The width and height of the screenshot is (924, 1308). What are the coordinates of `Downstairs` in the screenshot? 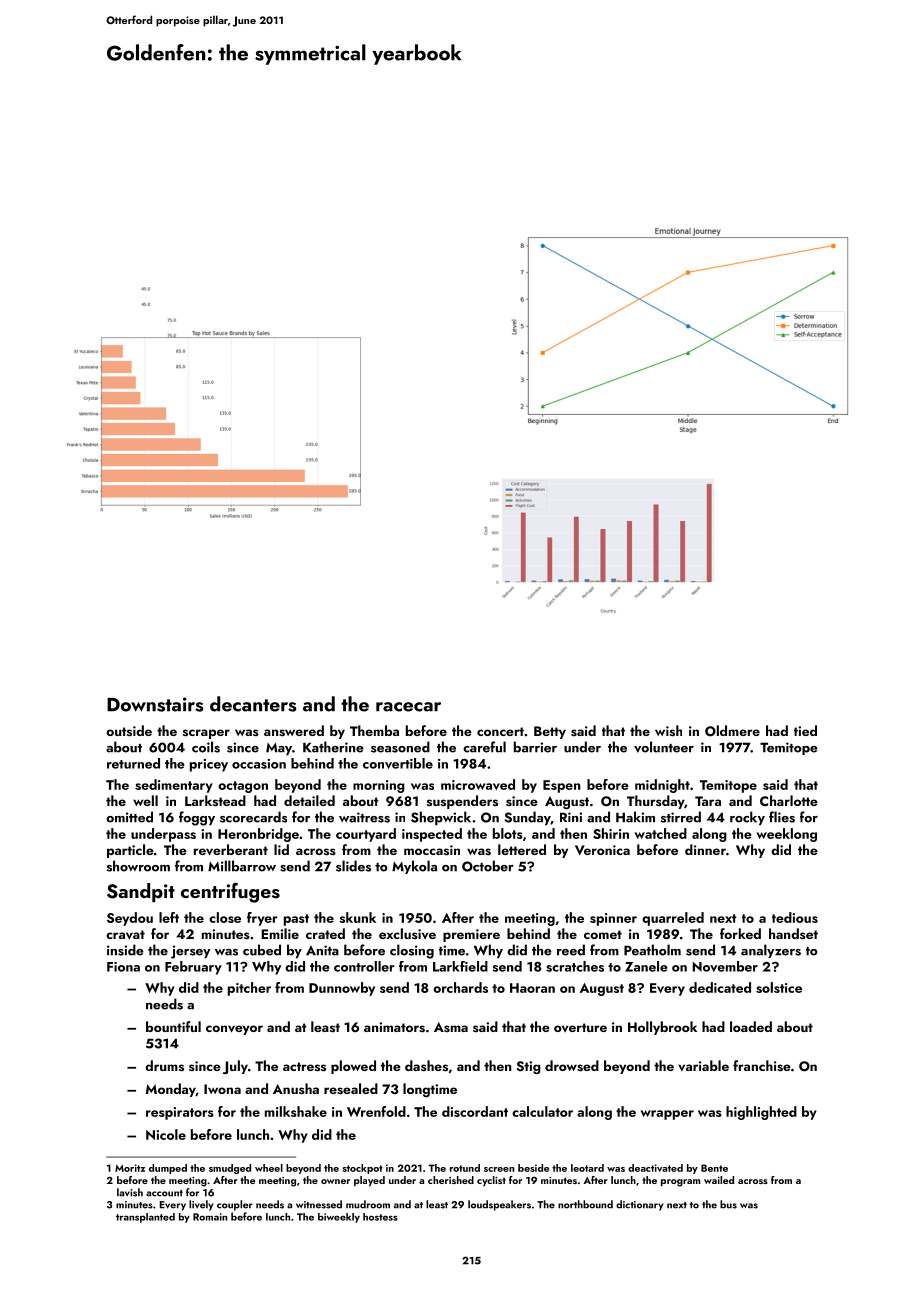 It's located at (155, 704).
